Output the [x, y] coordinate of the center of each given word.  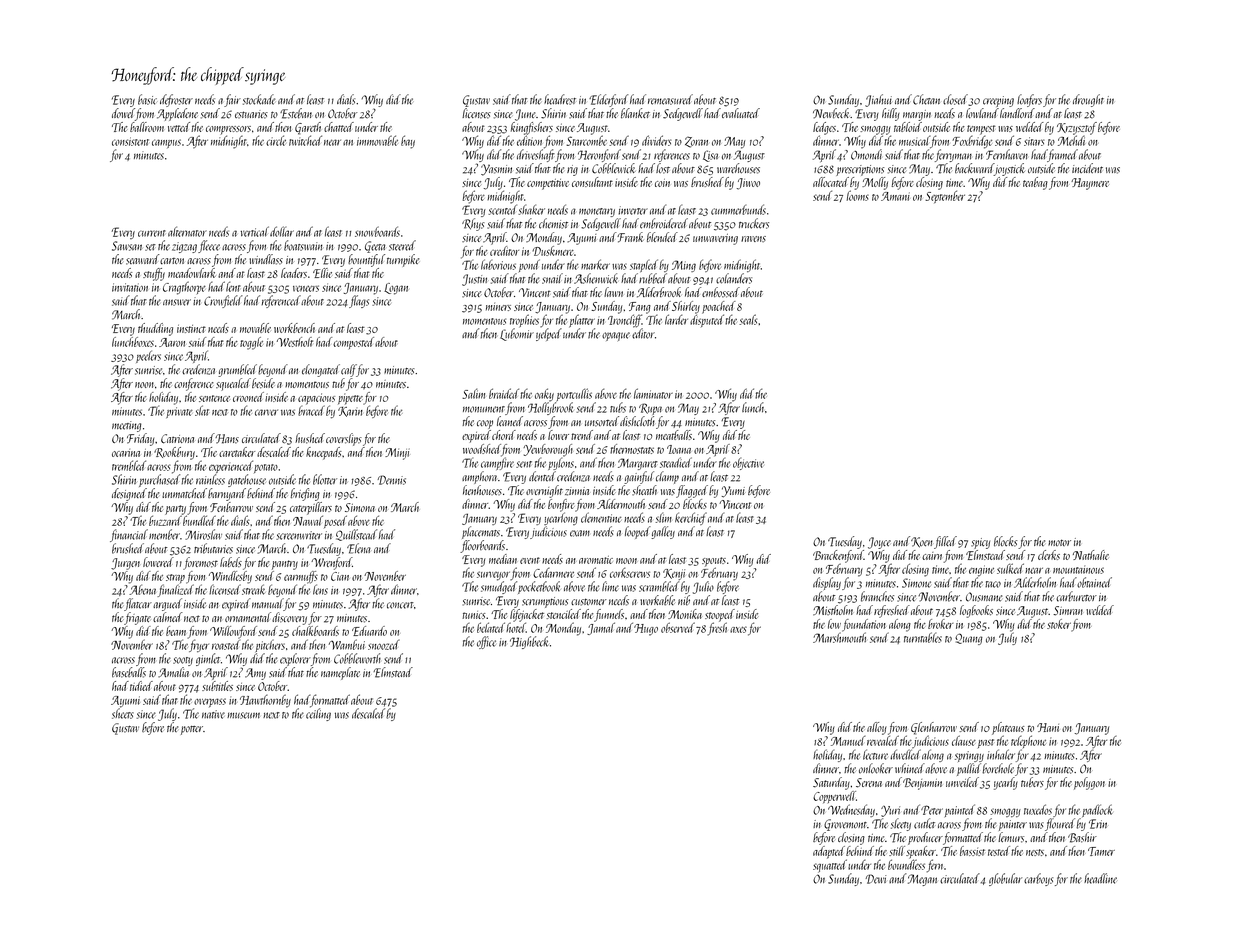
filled [945, 542]
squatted [830, 866]
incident [1087, 168]
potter [192, 730]
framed [1062, 155]
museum [243, 715]
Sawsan [127, 246]
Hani [1048, 727]
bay [408, 142]
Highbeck [529, 642]
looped [638, 532]
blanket [635, 113]
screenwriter [299, 535]
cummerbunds [738, 209]
